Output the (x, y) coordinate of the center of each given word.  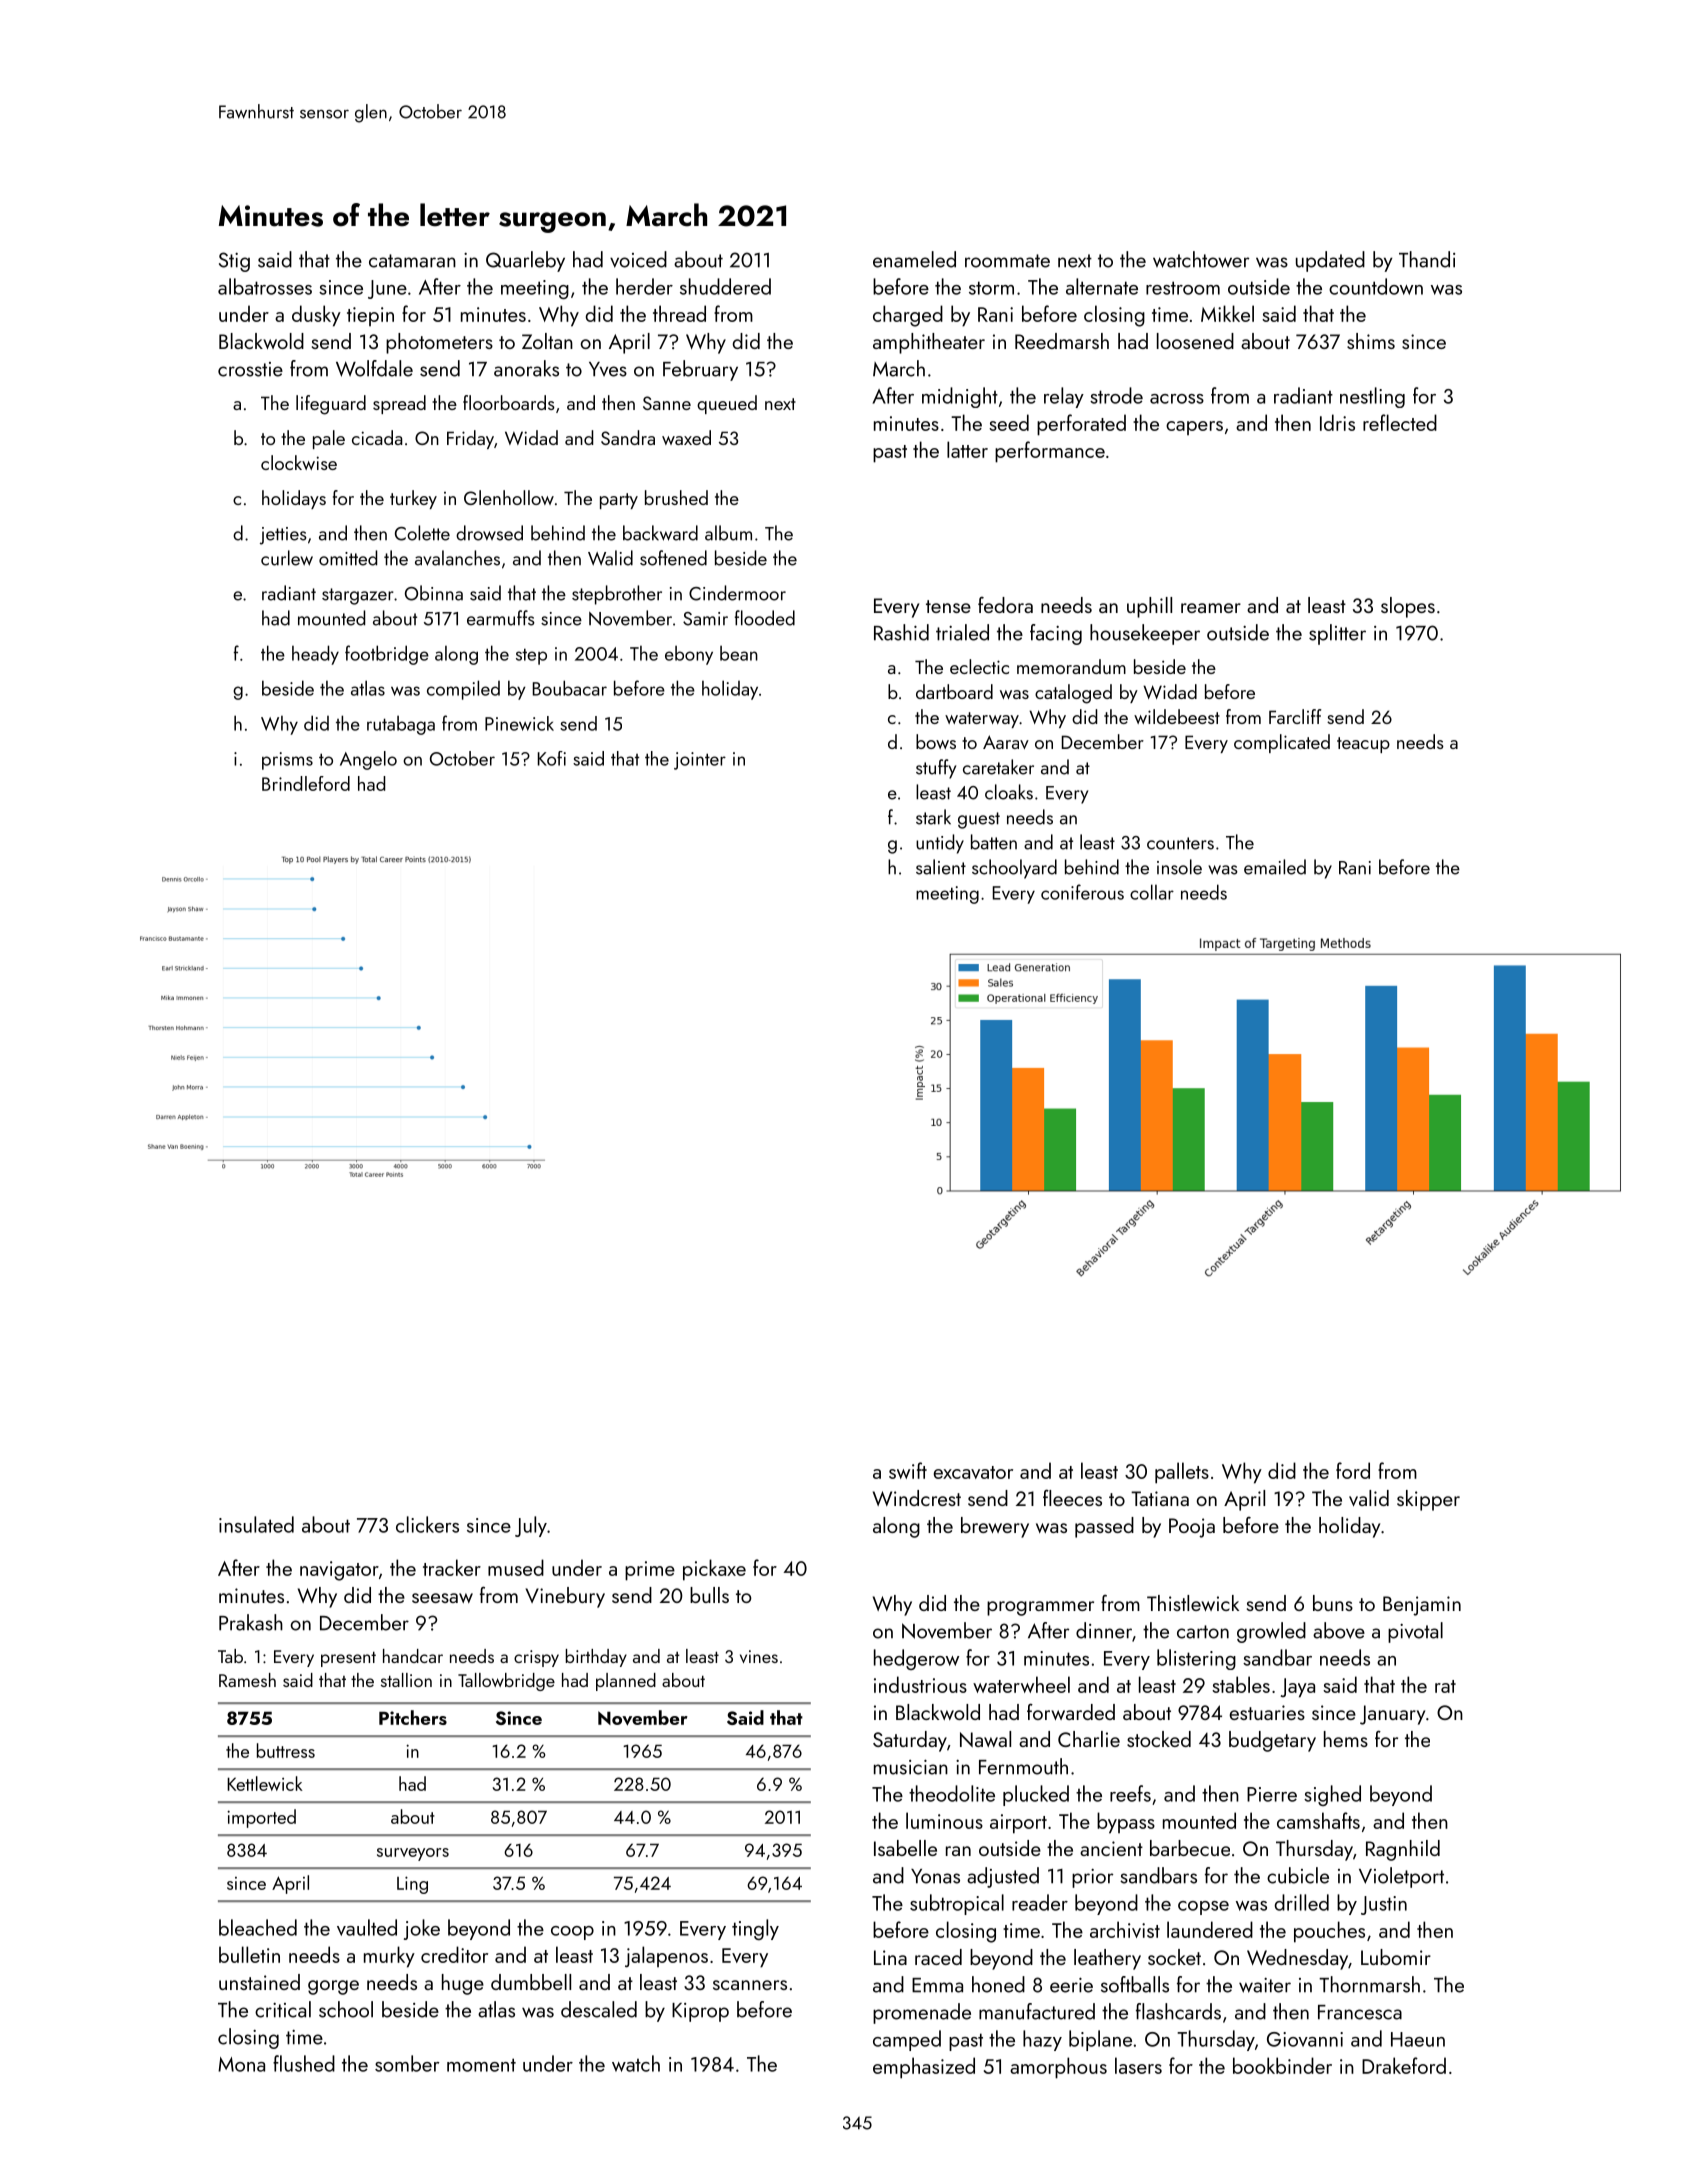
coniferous (1082, 892)
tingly (755, 1929)
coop (572, 1933)
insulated (256, 1524)
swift (908, 1470)
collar (1152, 892)
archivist (1125, 1929)
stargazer (358, 596)
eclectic (979, 666)
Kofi (552, 758)
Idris (1337, 422)
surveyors (413, 1854)
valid (1369, 1498)
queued (727, 404)
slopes (1408, 607)
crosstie (250, 369)
